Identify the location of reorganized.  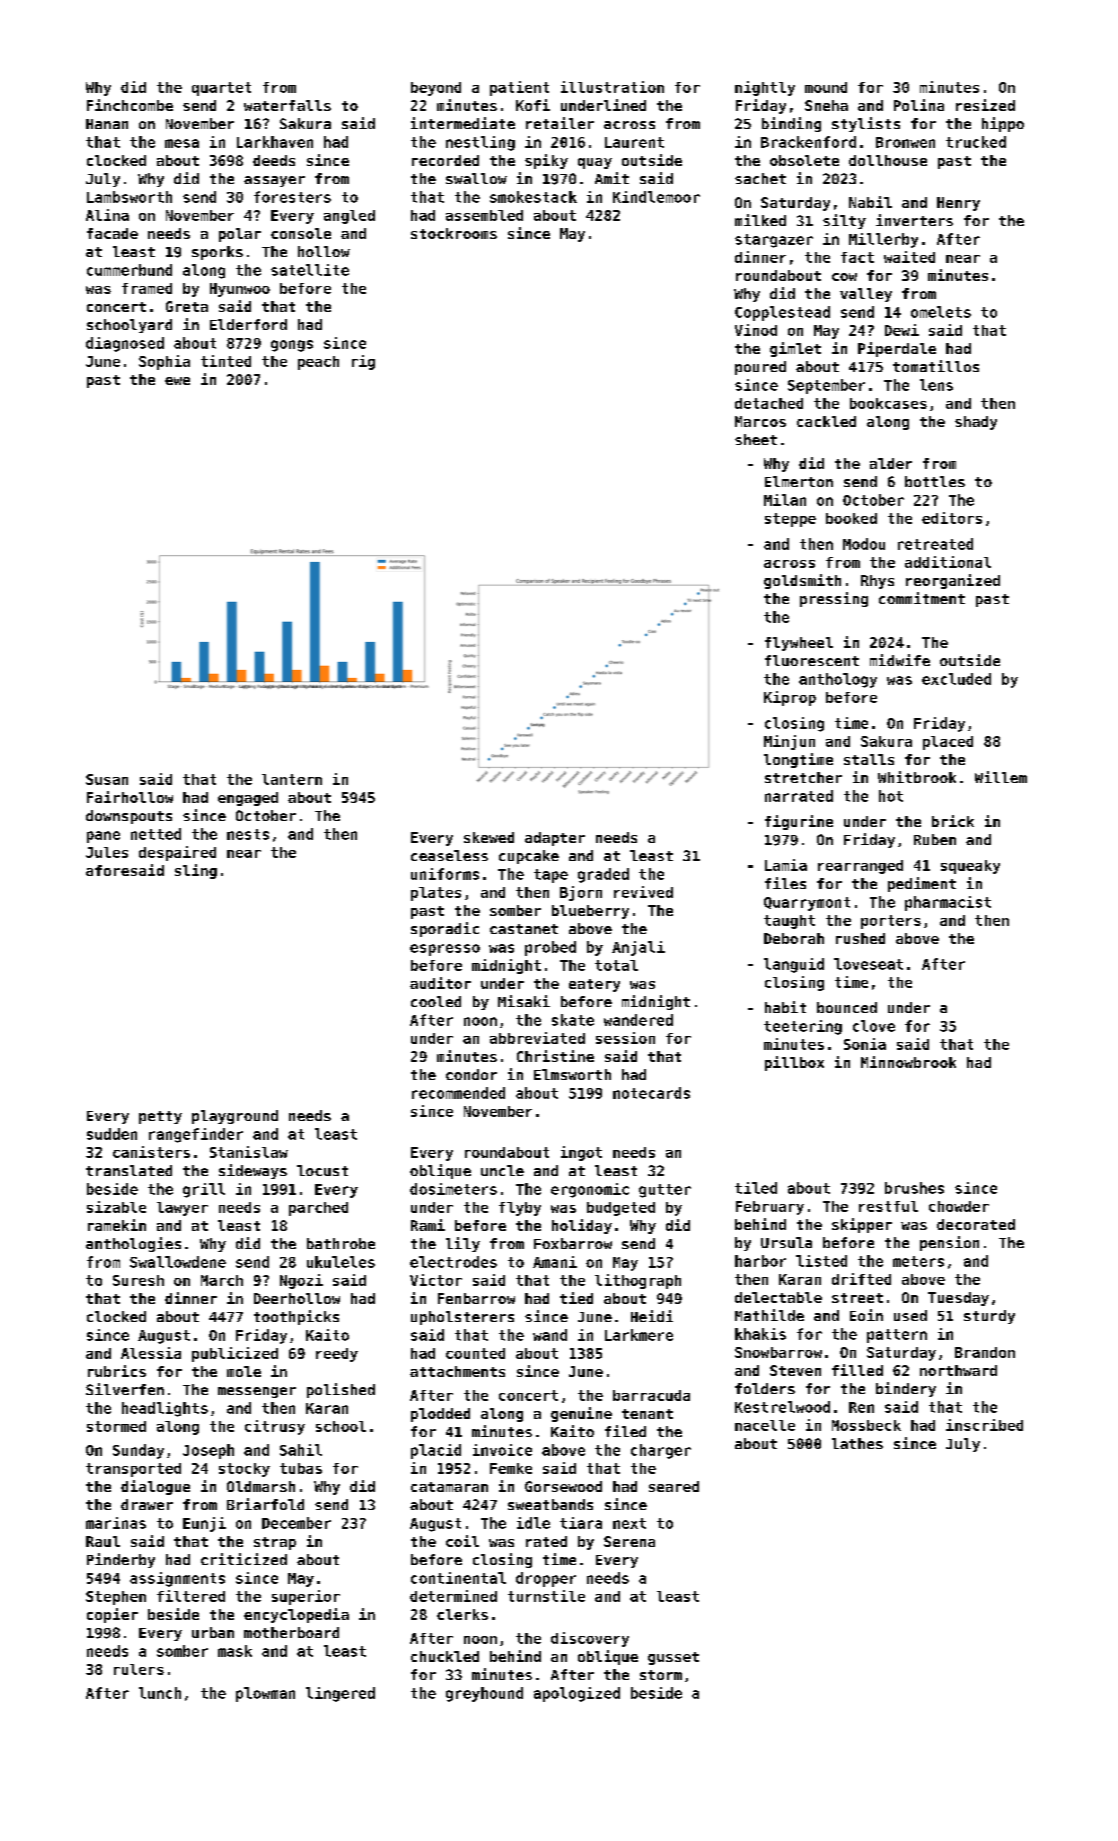
(953, 581).
